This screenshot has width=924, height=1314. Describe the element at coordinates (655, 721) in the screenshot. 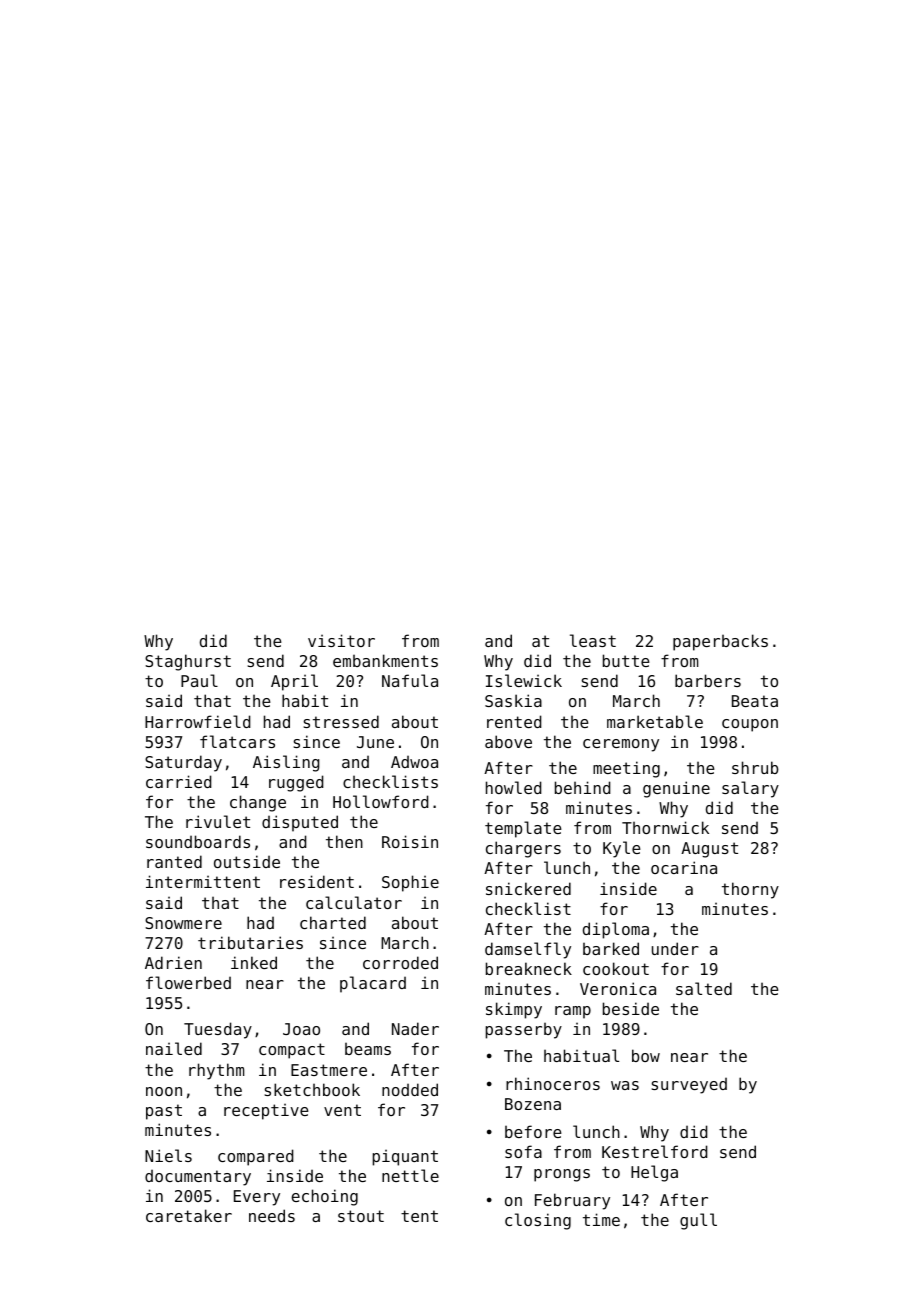

I see `marketable` at that location.
